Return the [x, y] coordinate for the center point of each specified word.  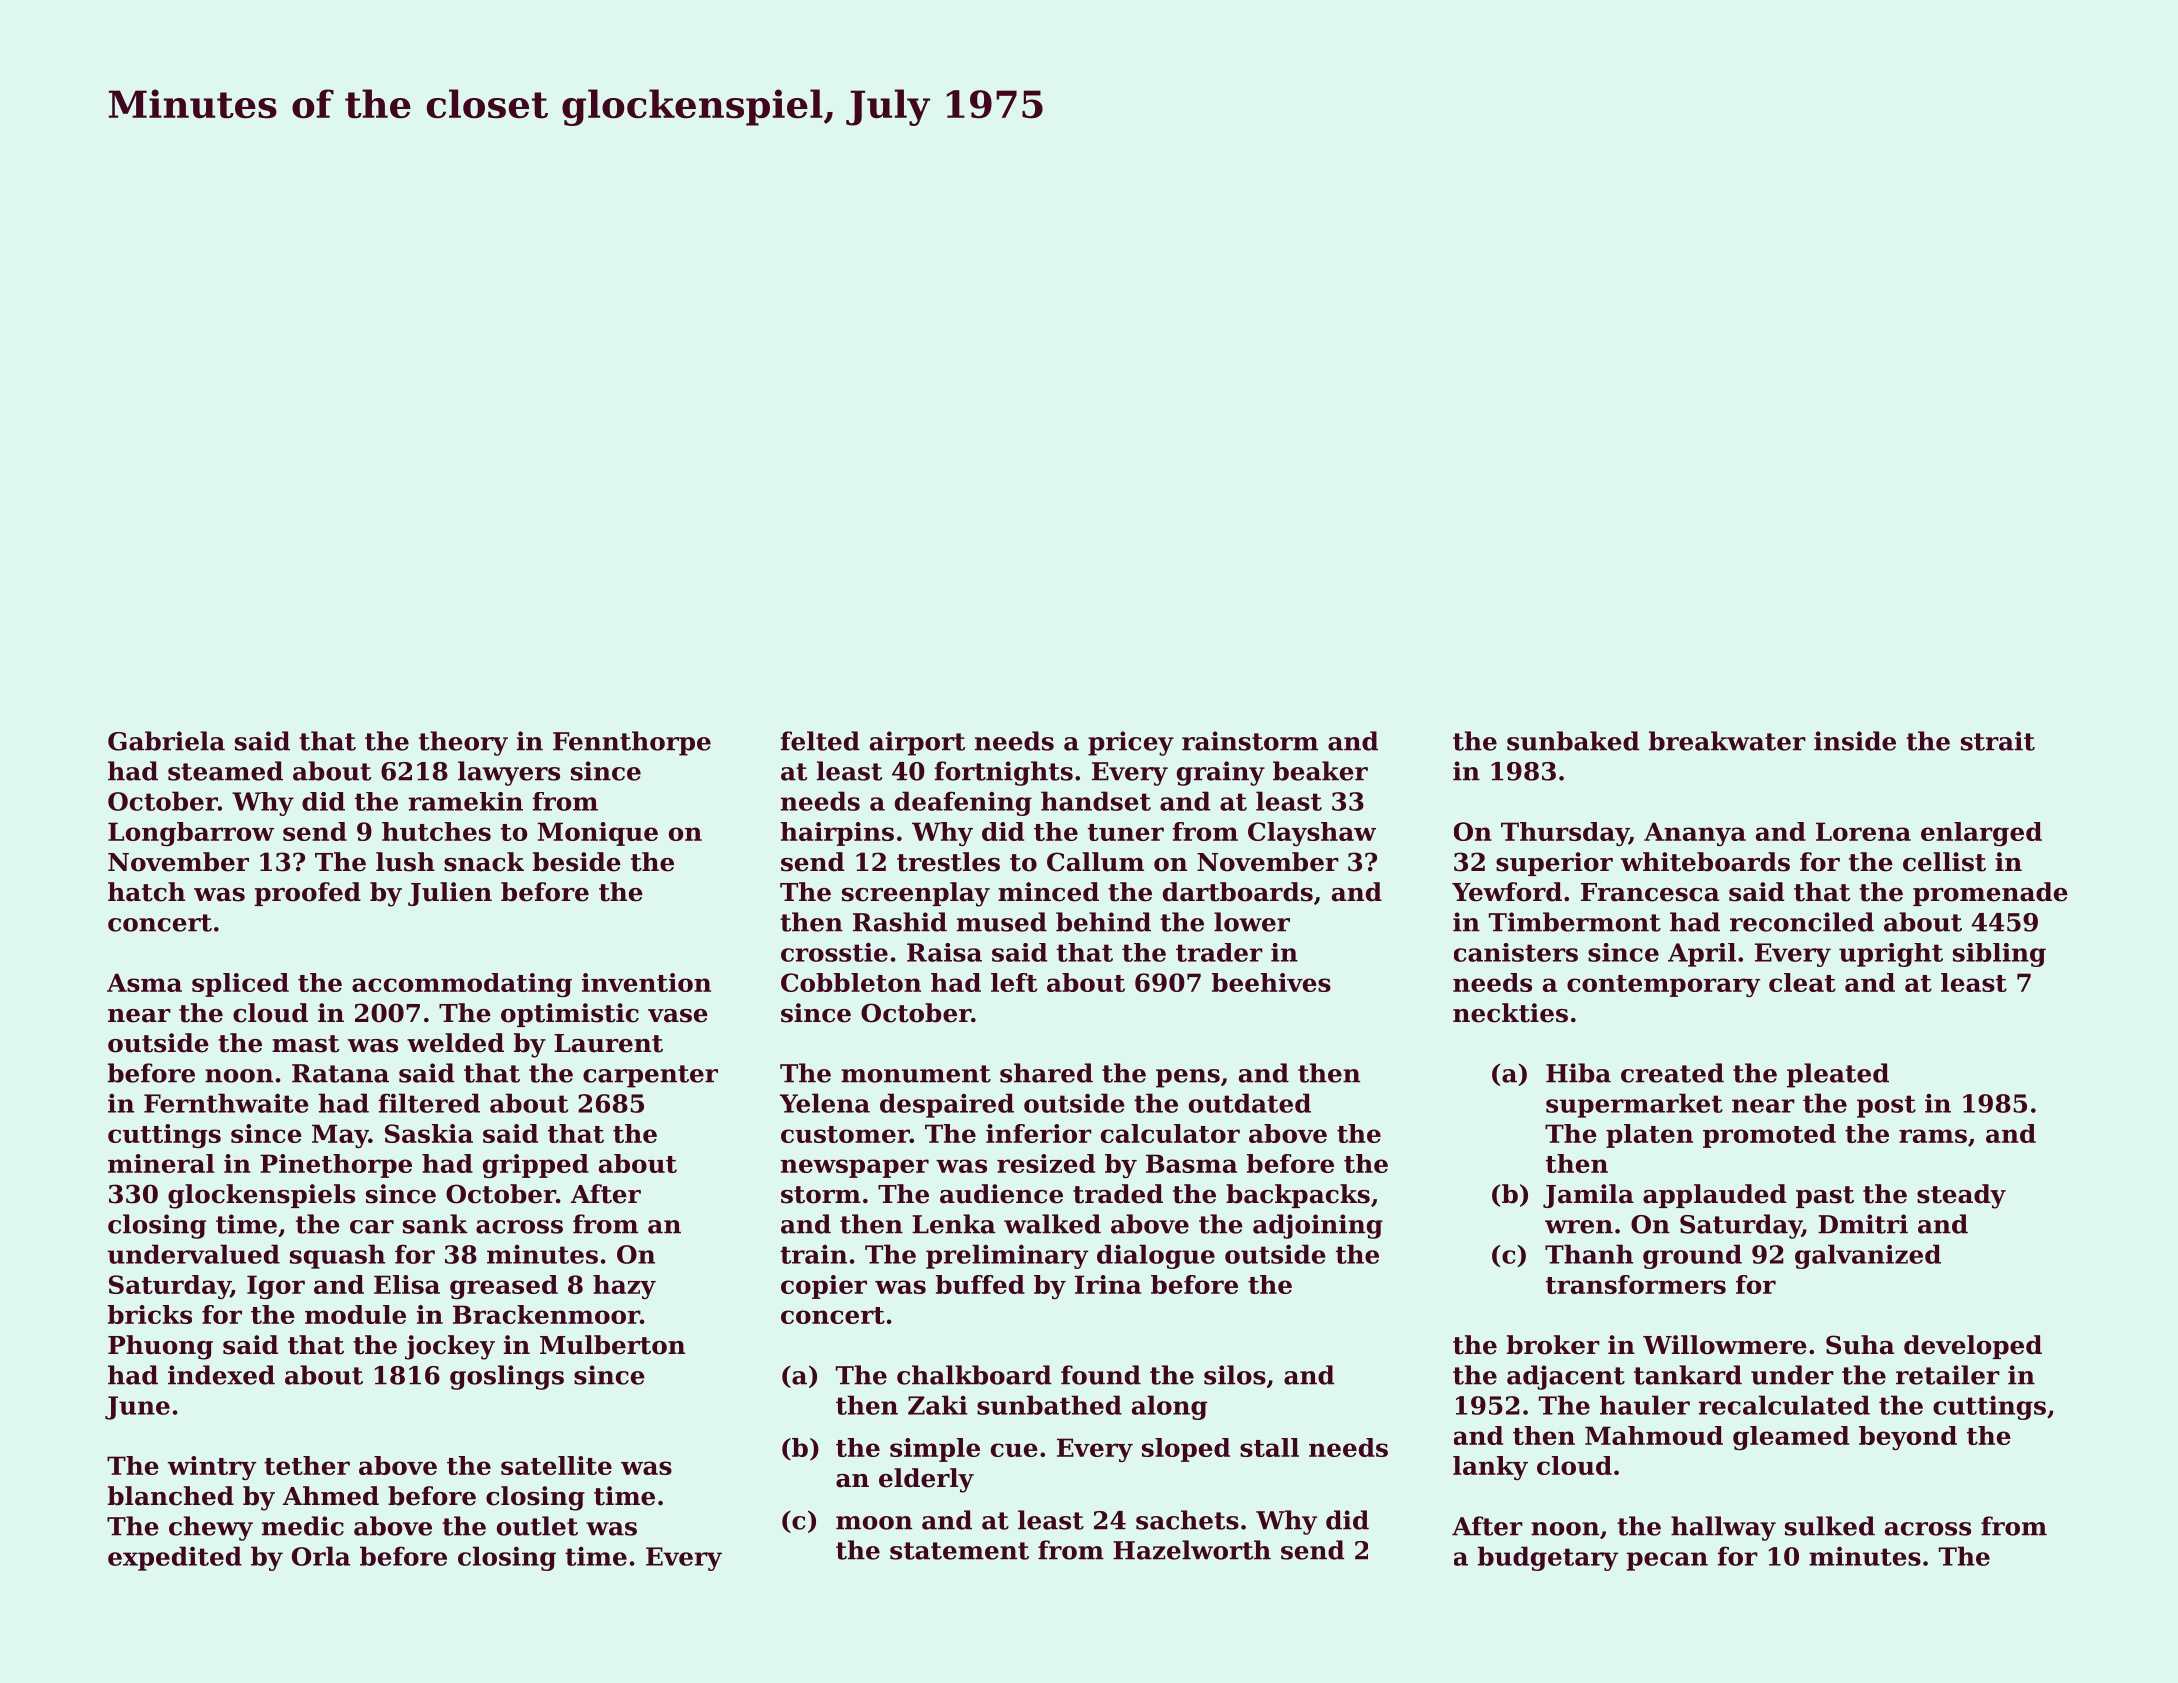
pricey [1131, 743]
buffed [980, 1284]
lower [1252, 922]
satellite [556, 1465]
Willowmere [1725, 1345]
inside [1855, 741]
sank [435, 1224]
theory [463, 743]
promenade [1990, 894]
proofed [308, 894]
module [355, 1314]
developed [1973, 1347]
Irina [1108, 1284]
